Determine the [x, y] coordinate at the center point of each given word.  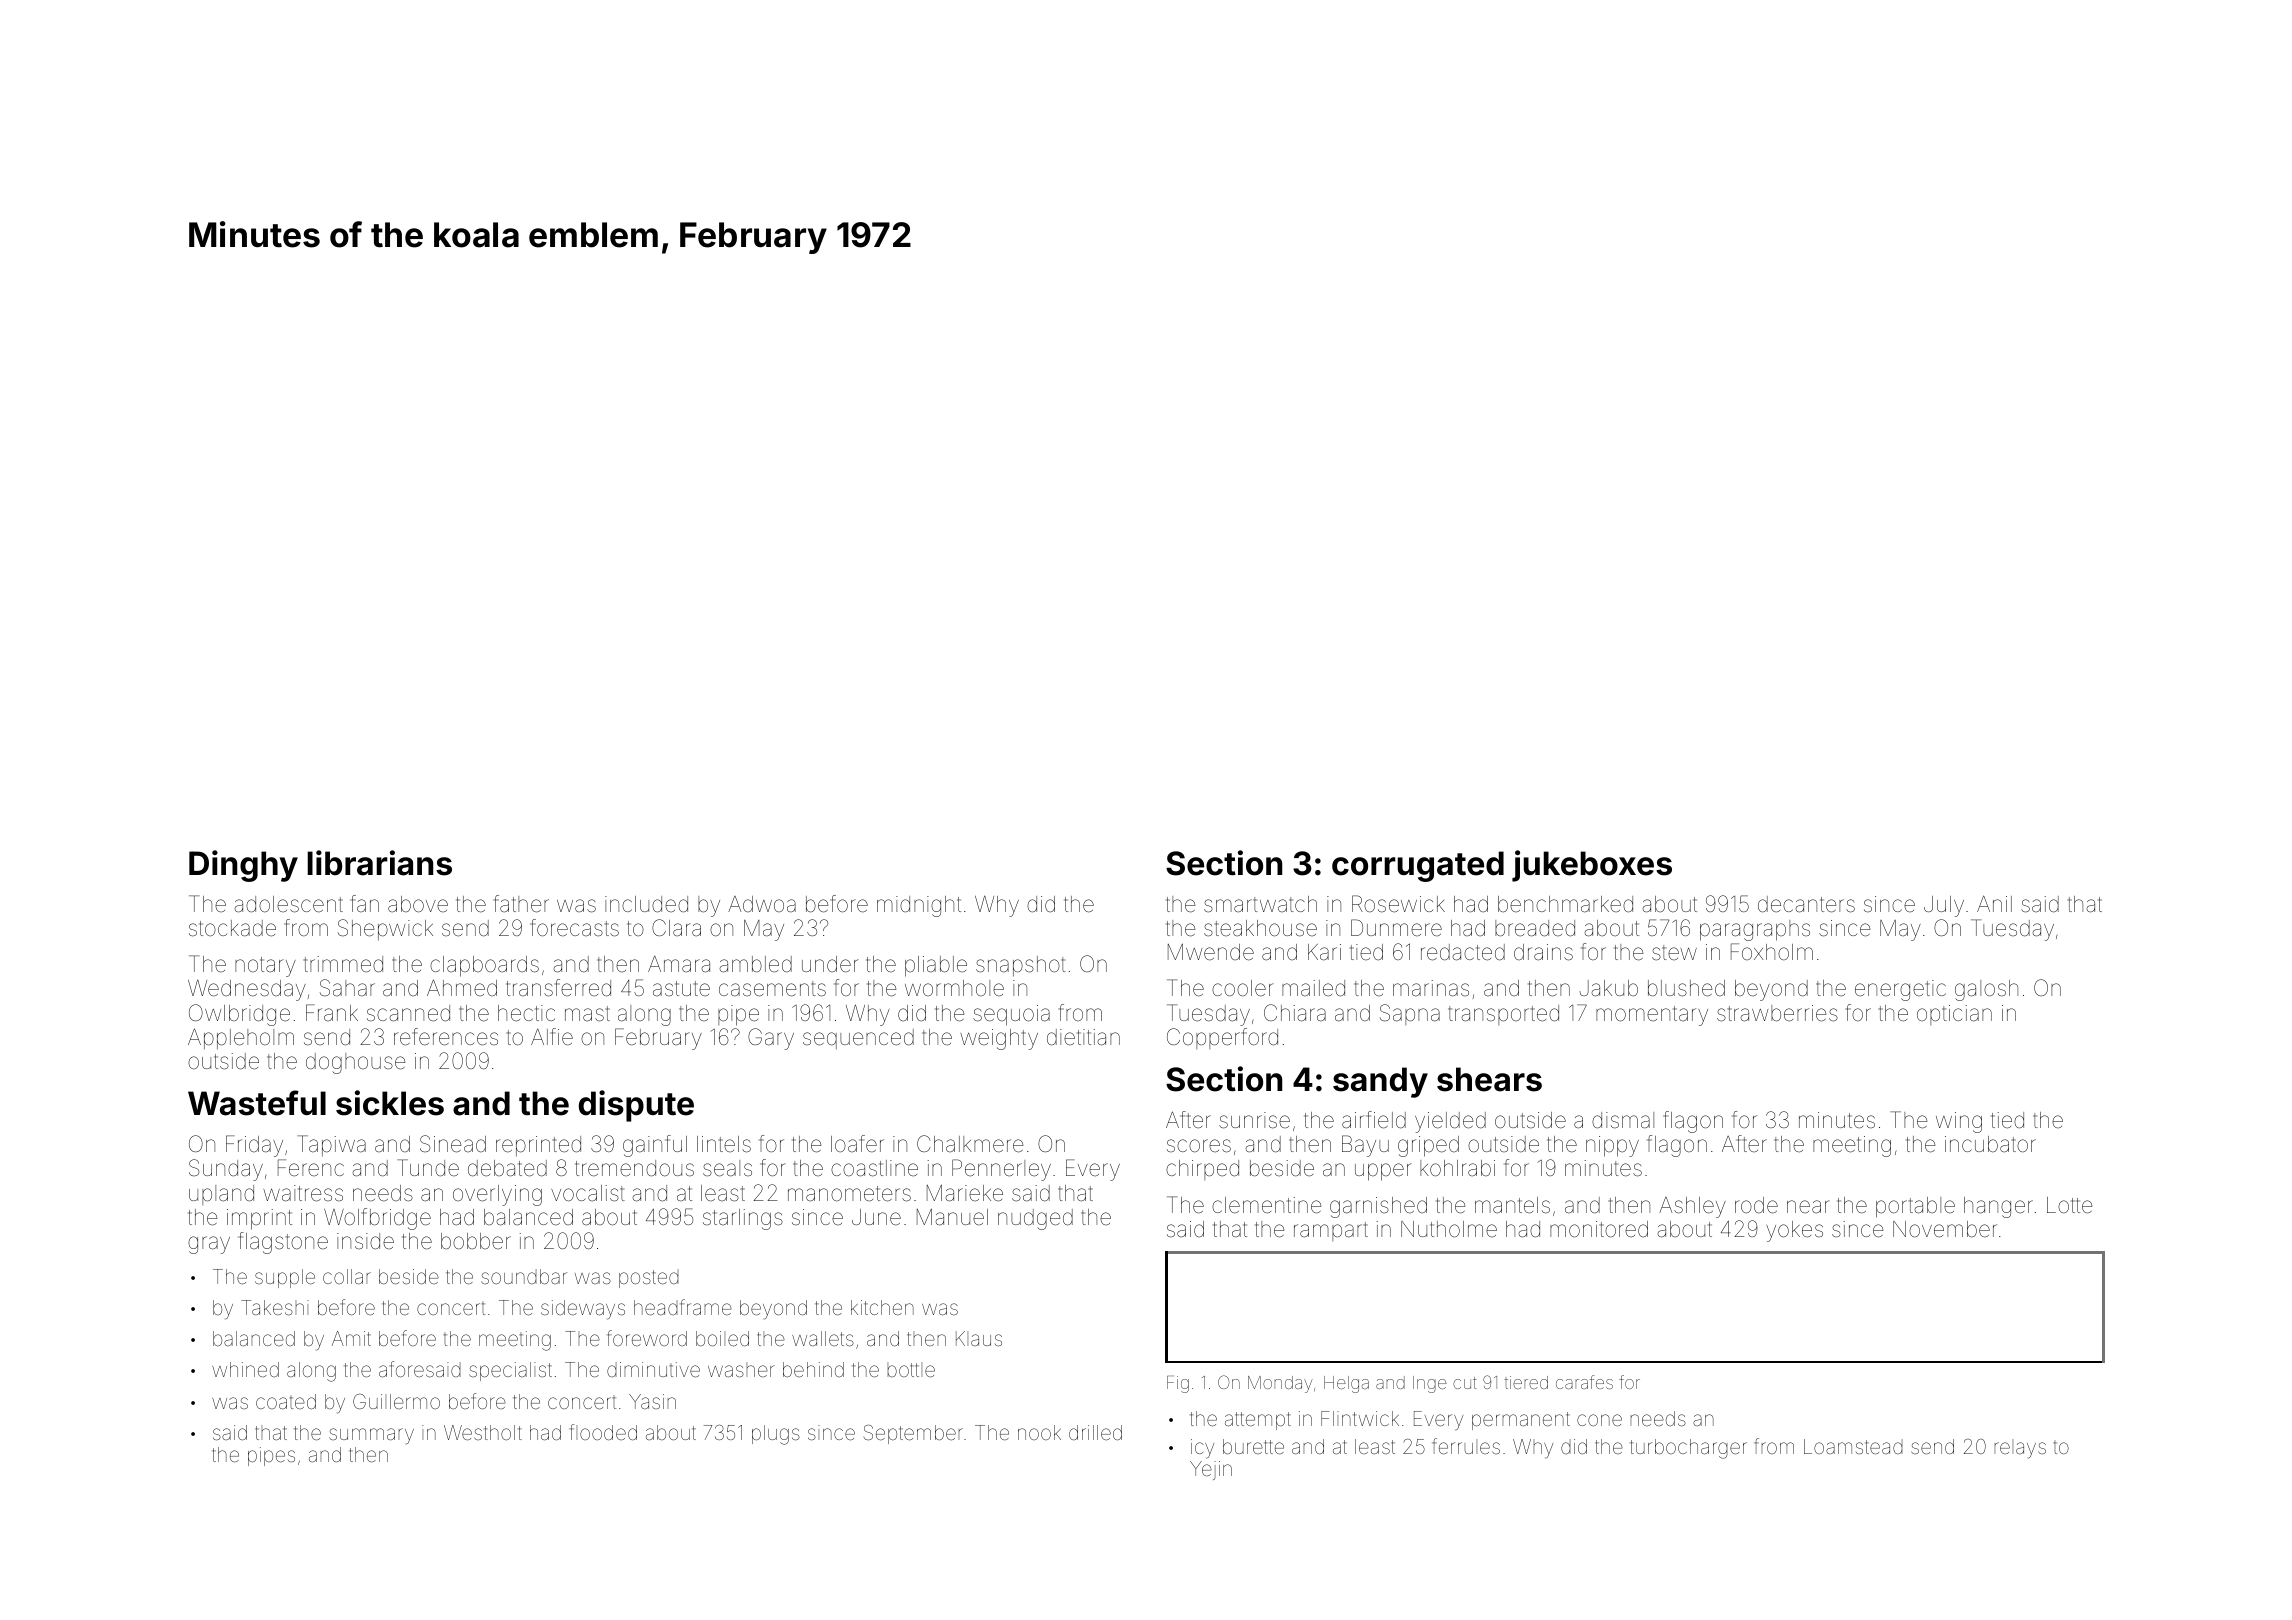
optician [1954, 1015]
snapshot [1021, 966]
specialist [510, 1371]
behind [813, 1369]
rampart [1331, 1231]
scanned [408, 1013]
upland [221, 1195]
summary [371, 1436]
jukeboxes [1592, 866]
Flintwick [1360, 1418]
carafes [1584, 1382]
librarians [379, 863]
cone [1599, 1420]
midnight [919, 906]
